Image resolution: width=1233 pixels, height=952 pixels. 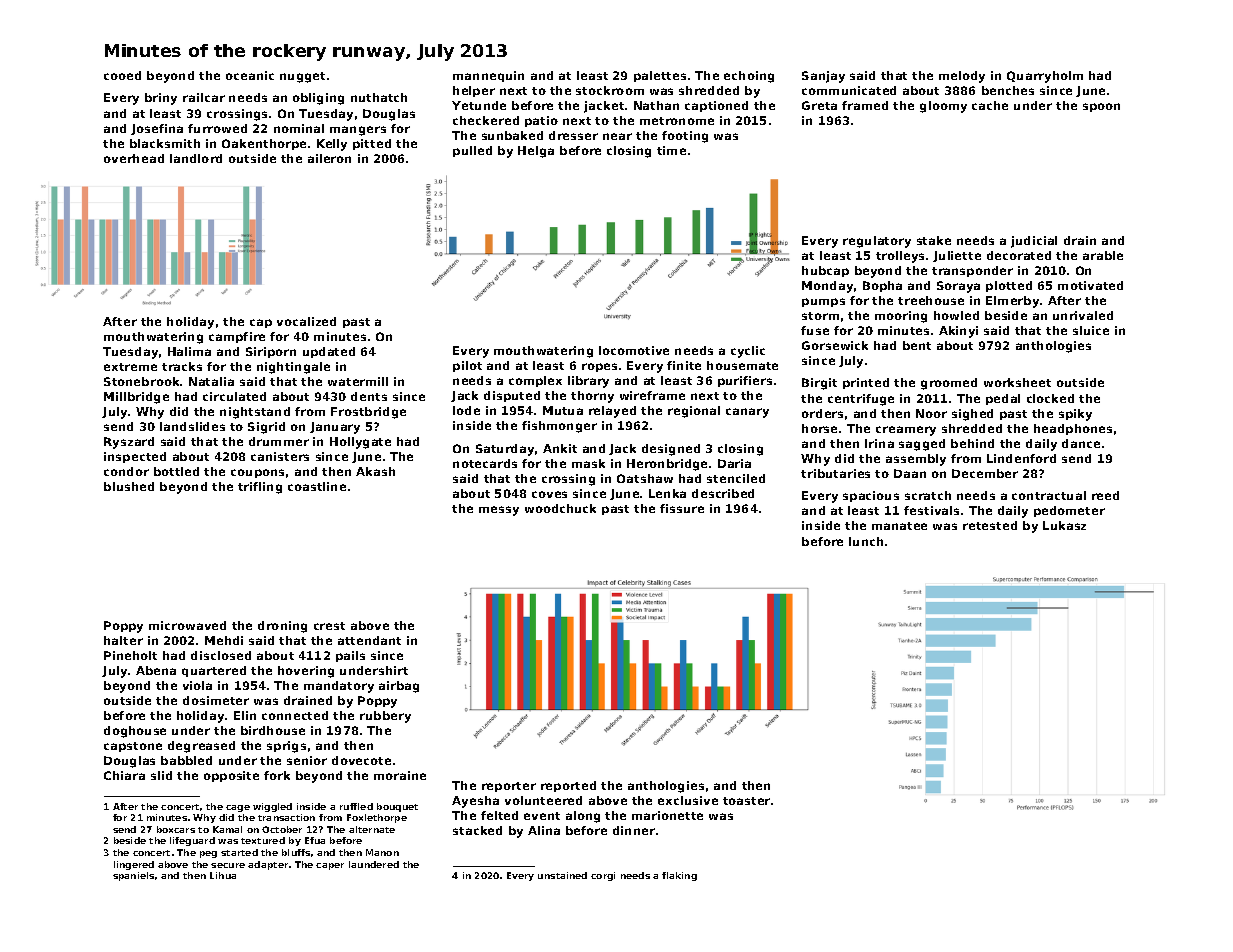 I want to click on centrifuge, so click(x=861, y=400).
